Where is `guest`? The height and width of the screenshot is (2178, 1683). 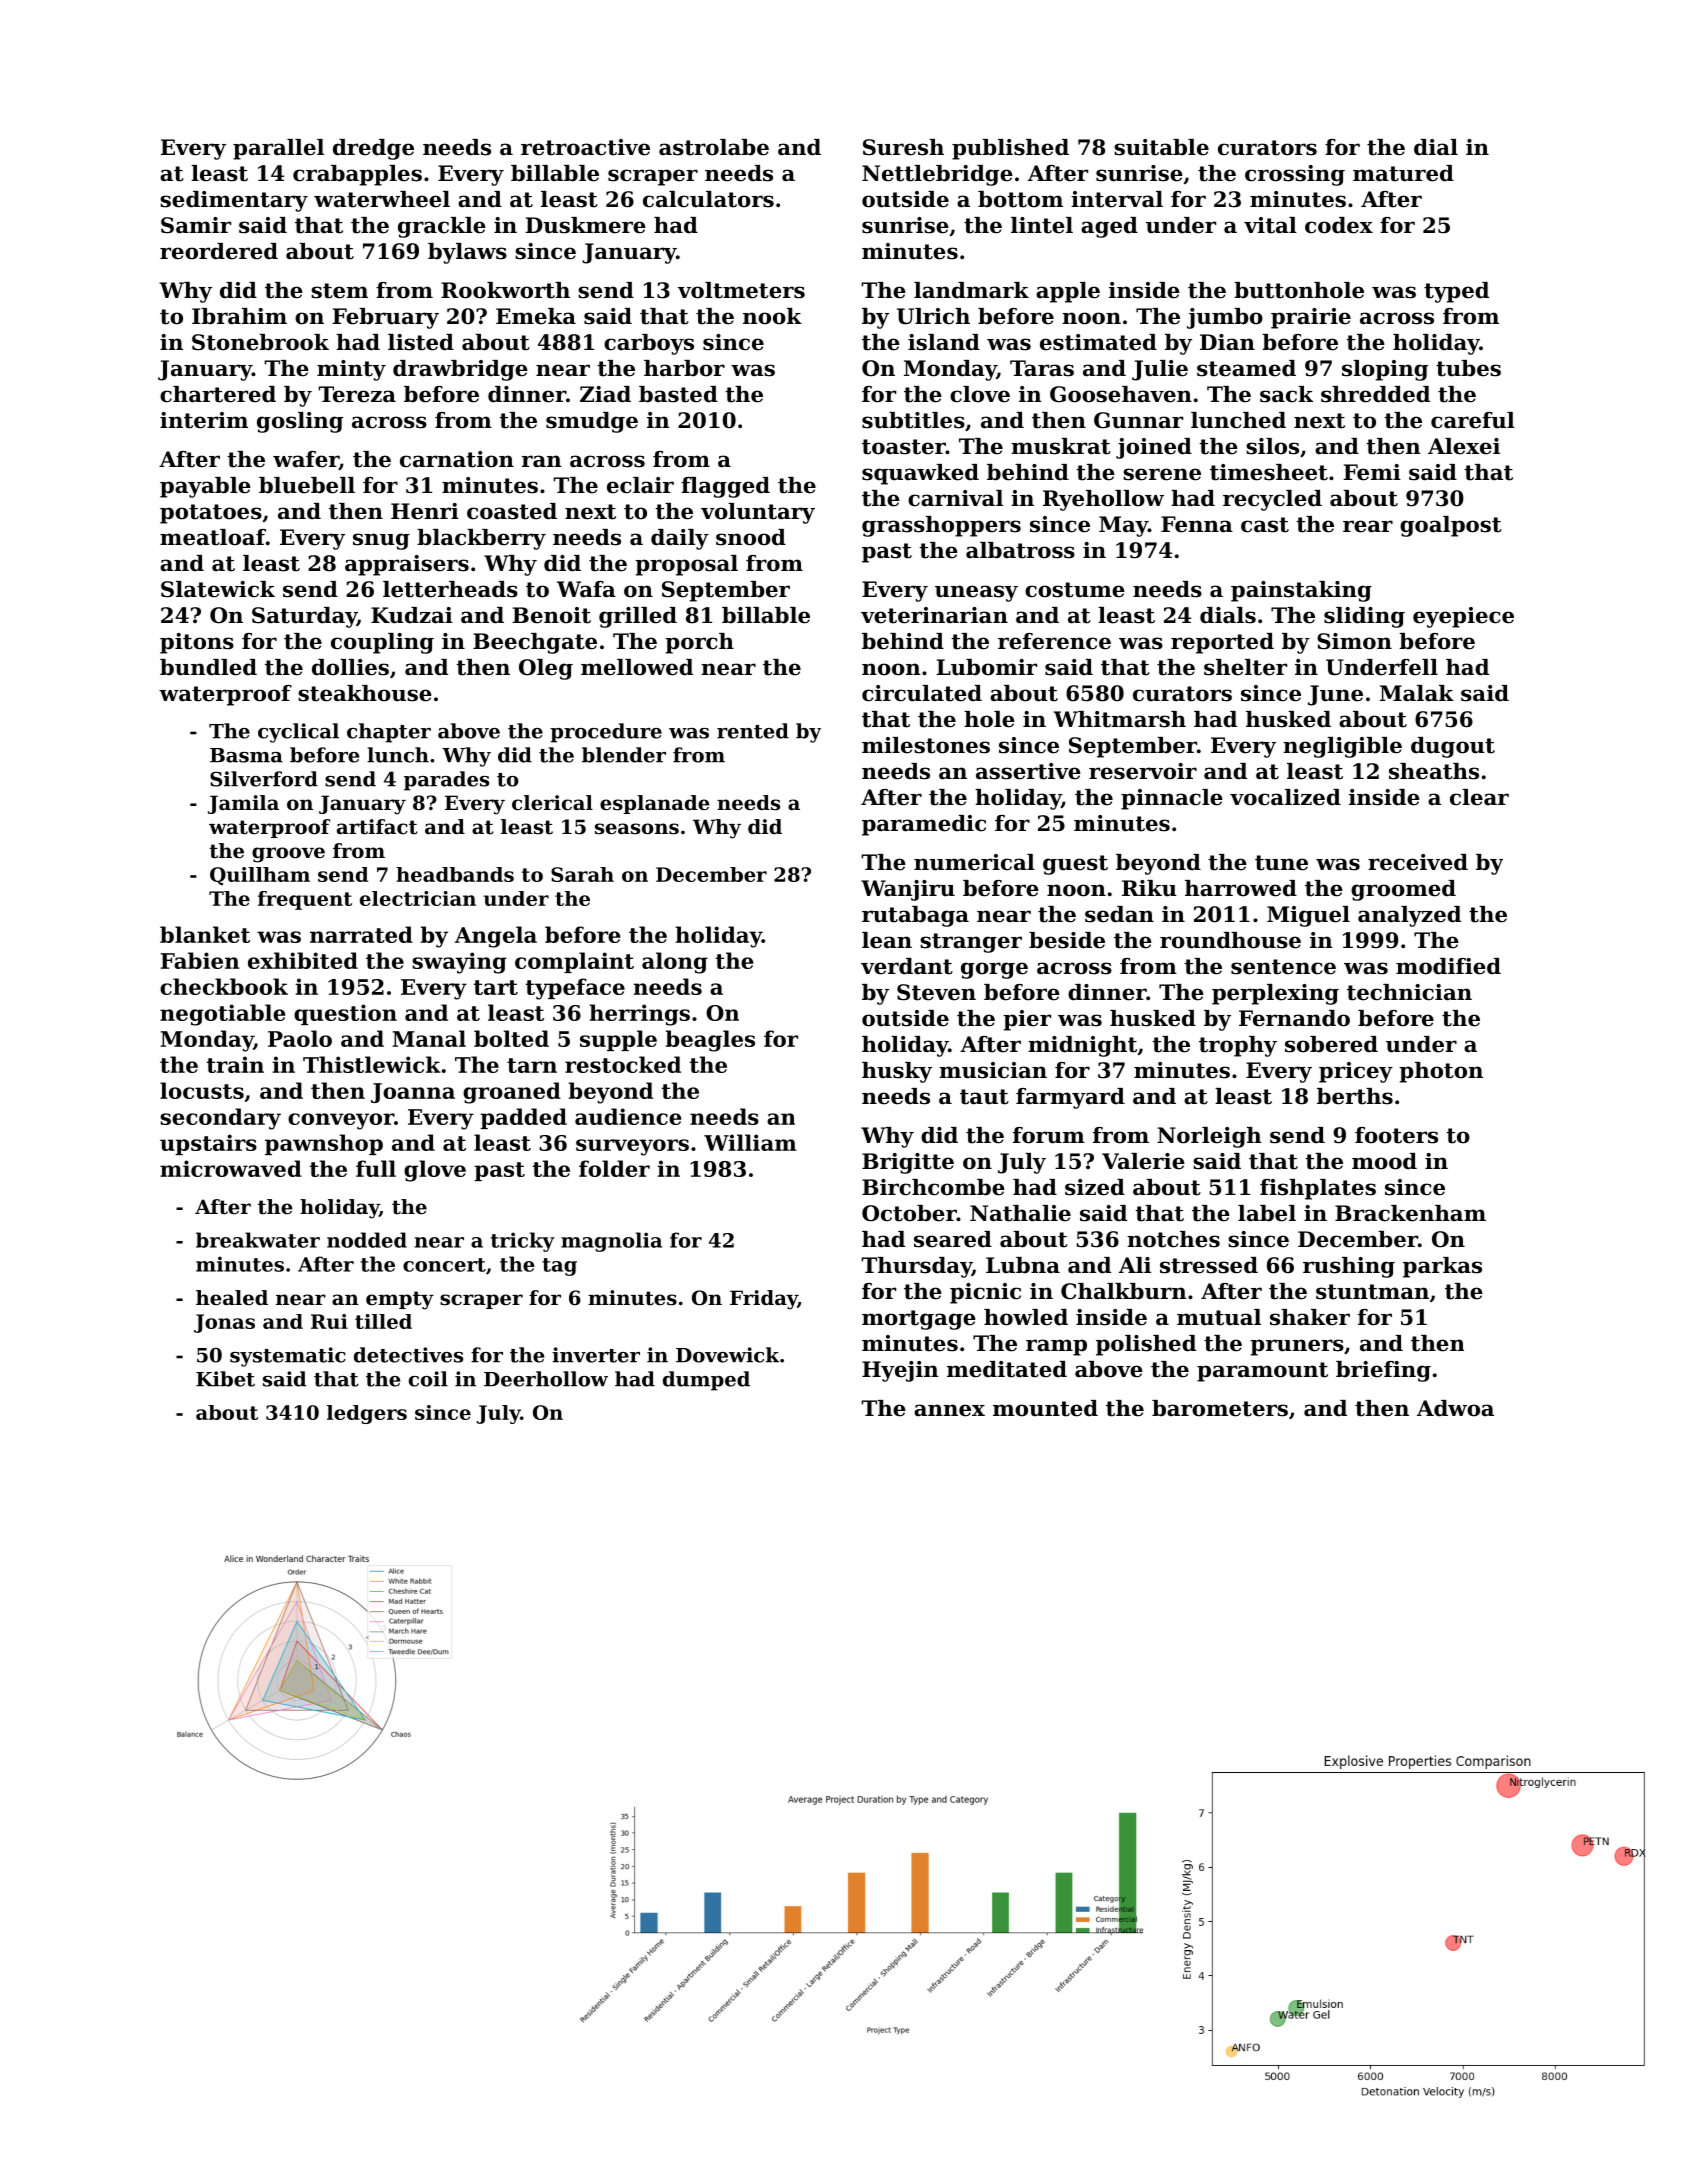 guest is located at coordinates (1075, 865).
